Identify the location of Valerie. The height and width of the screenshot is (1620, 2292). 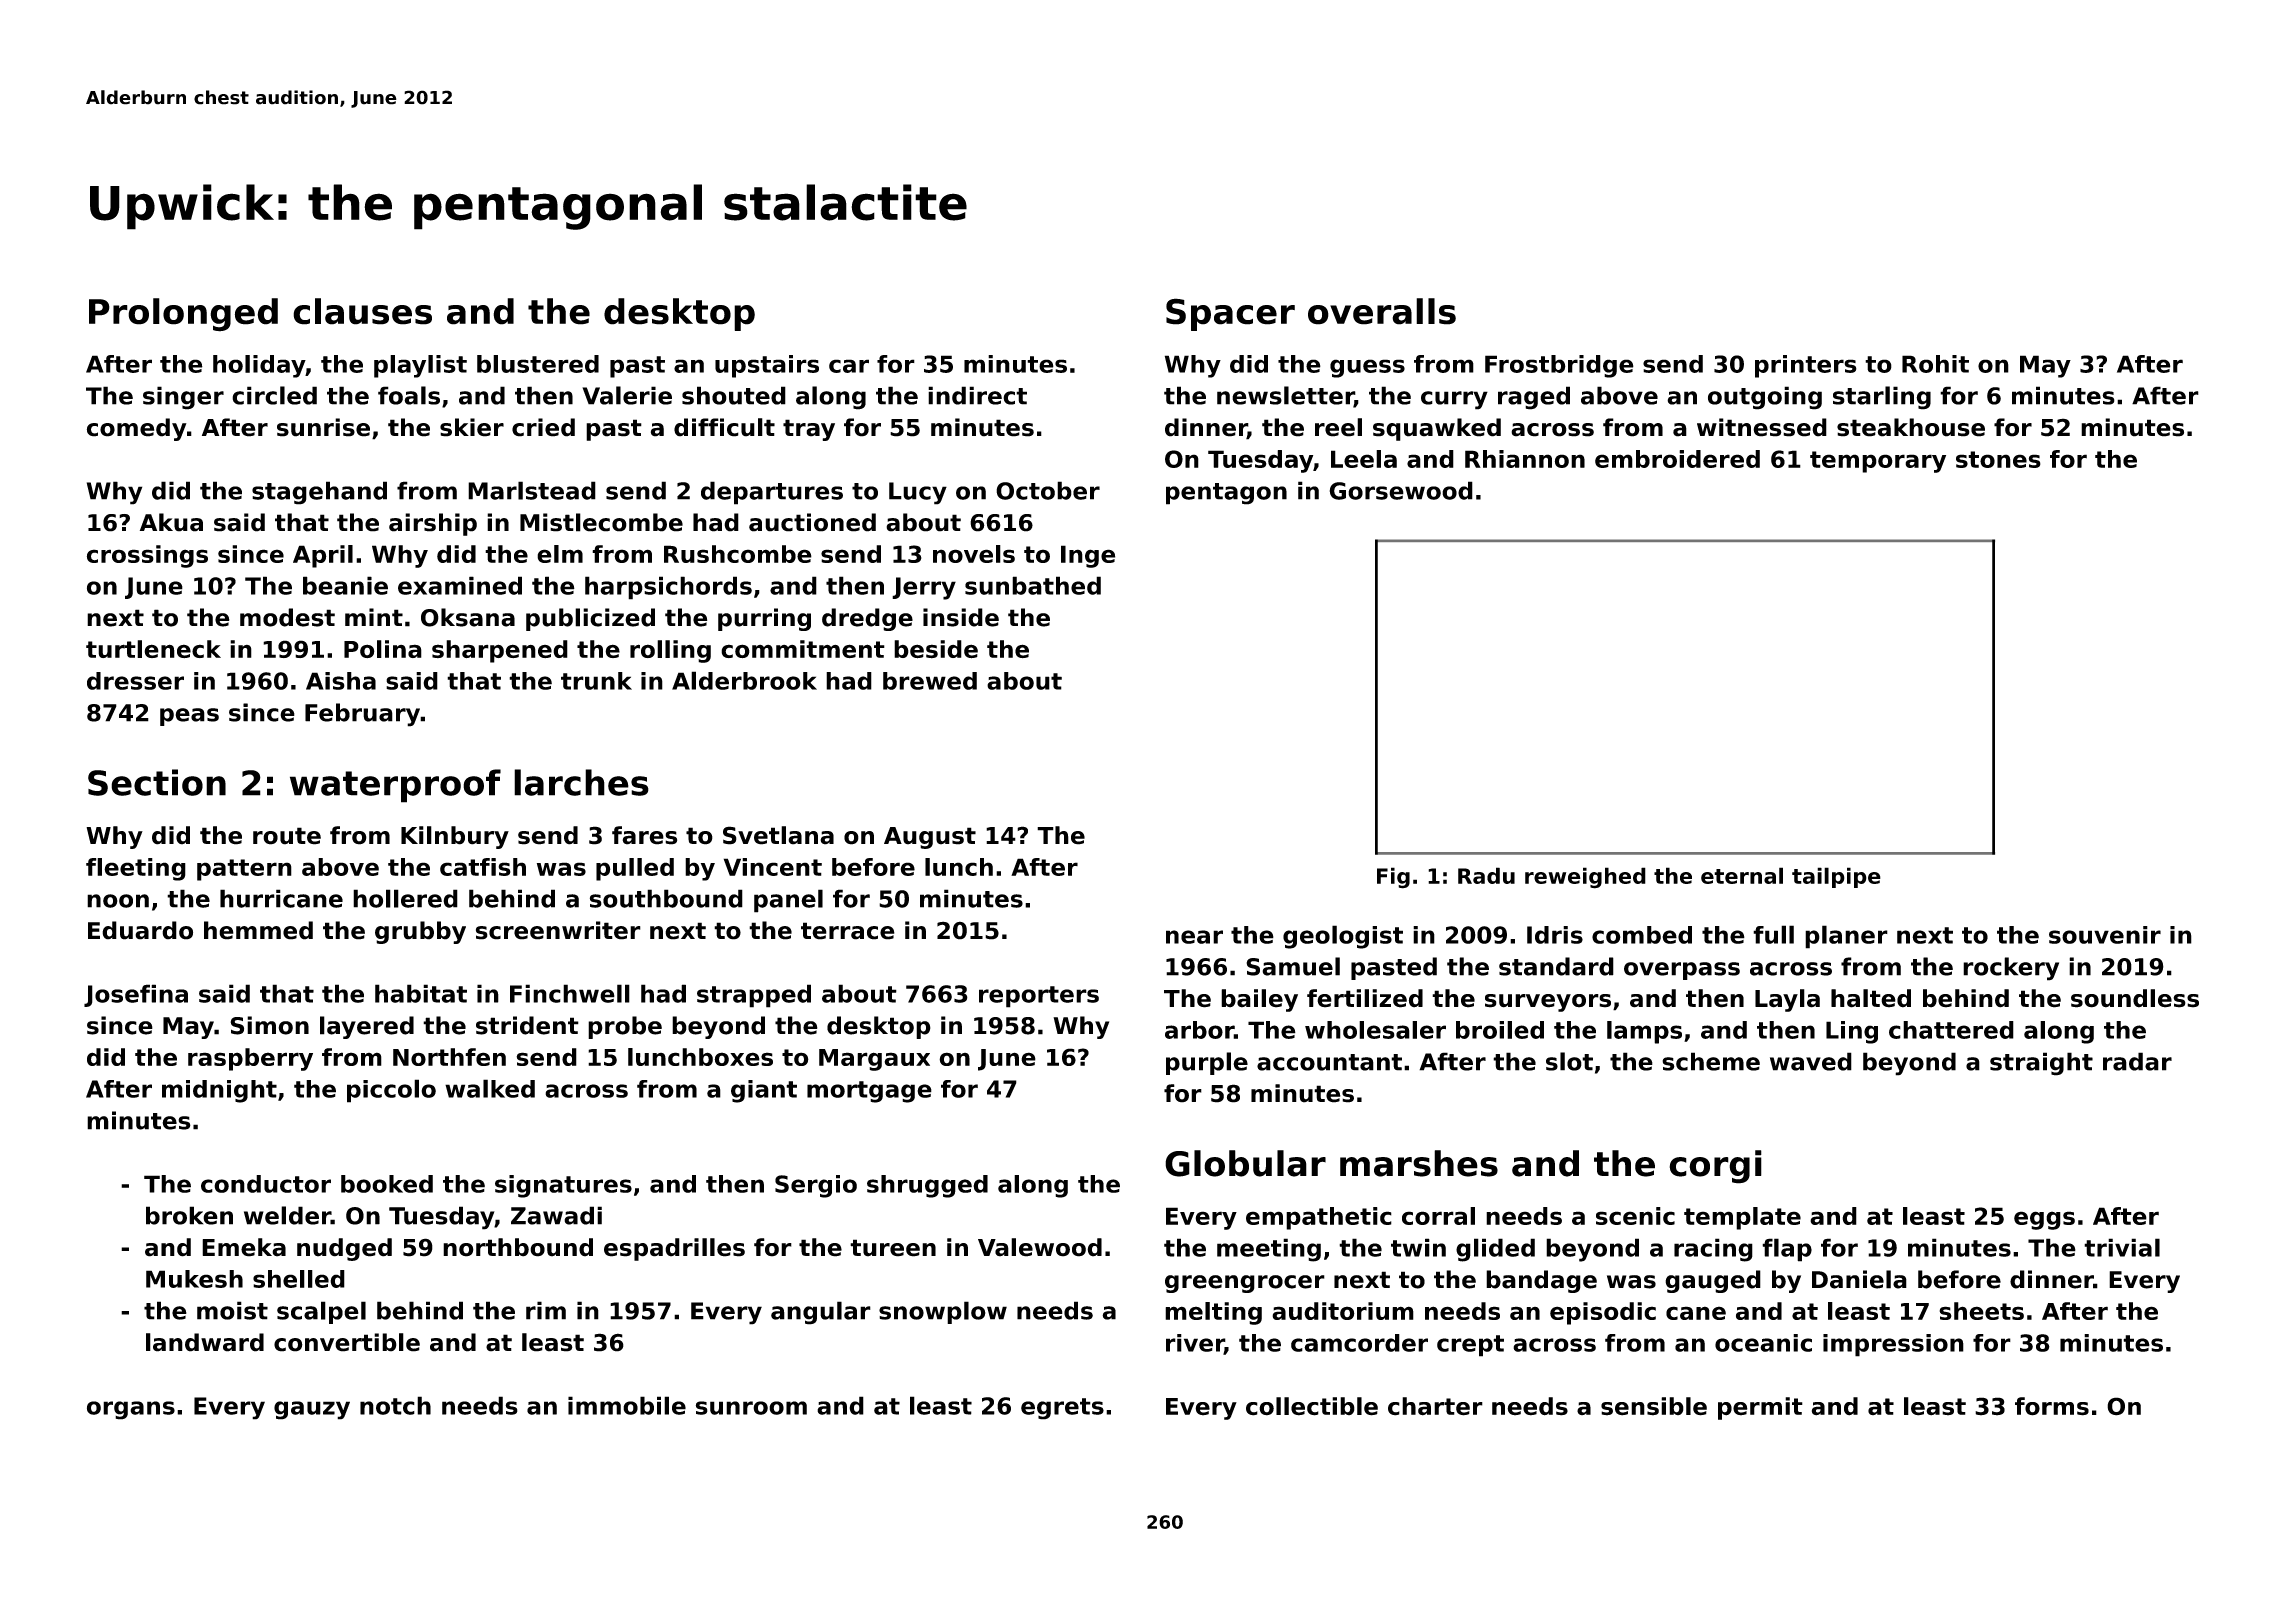
(627, 395).
